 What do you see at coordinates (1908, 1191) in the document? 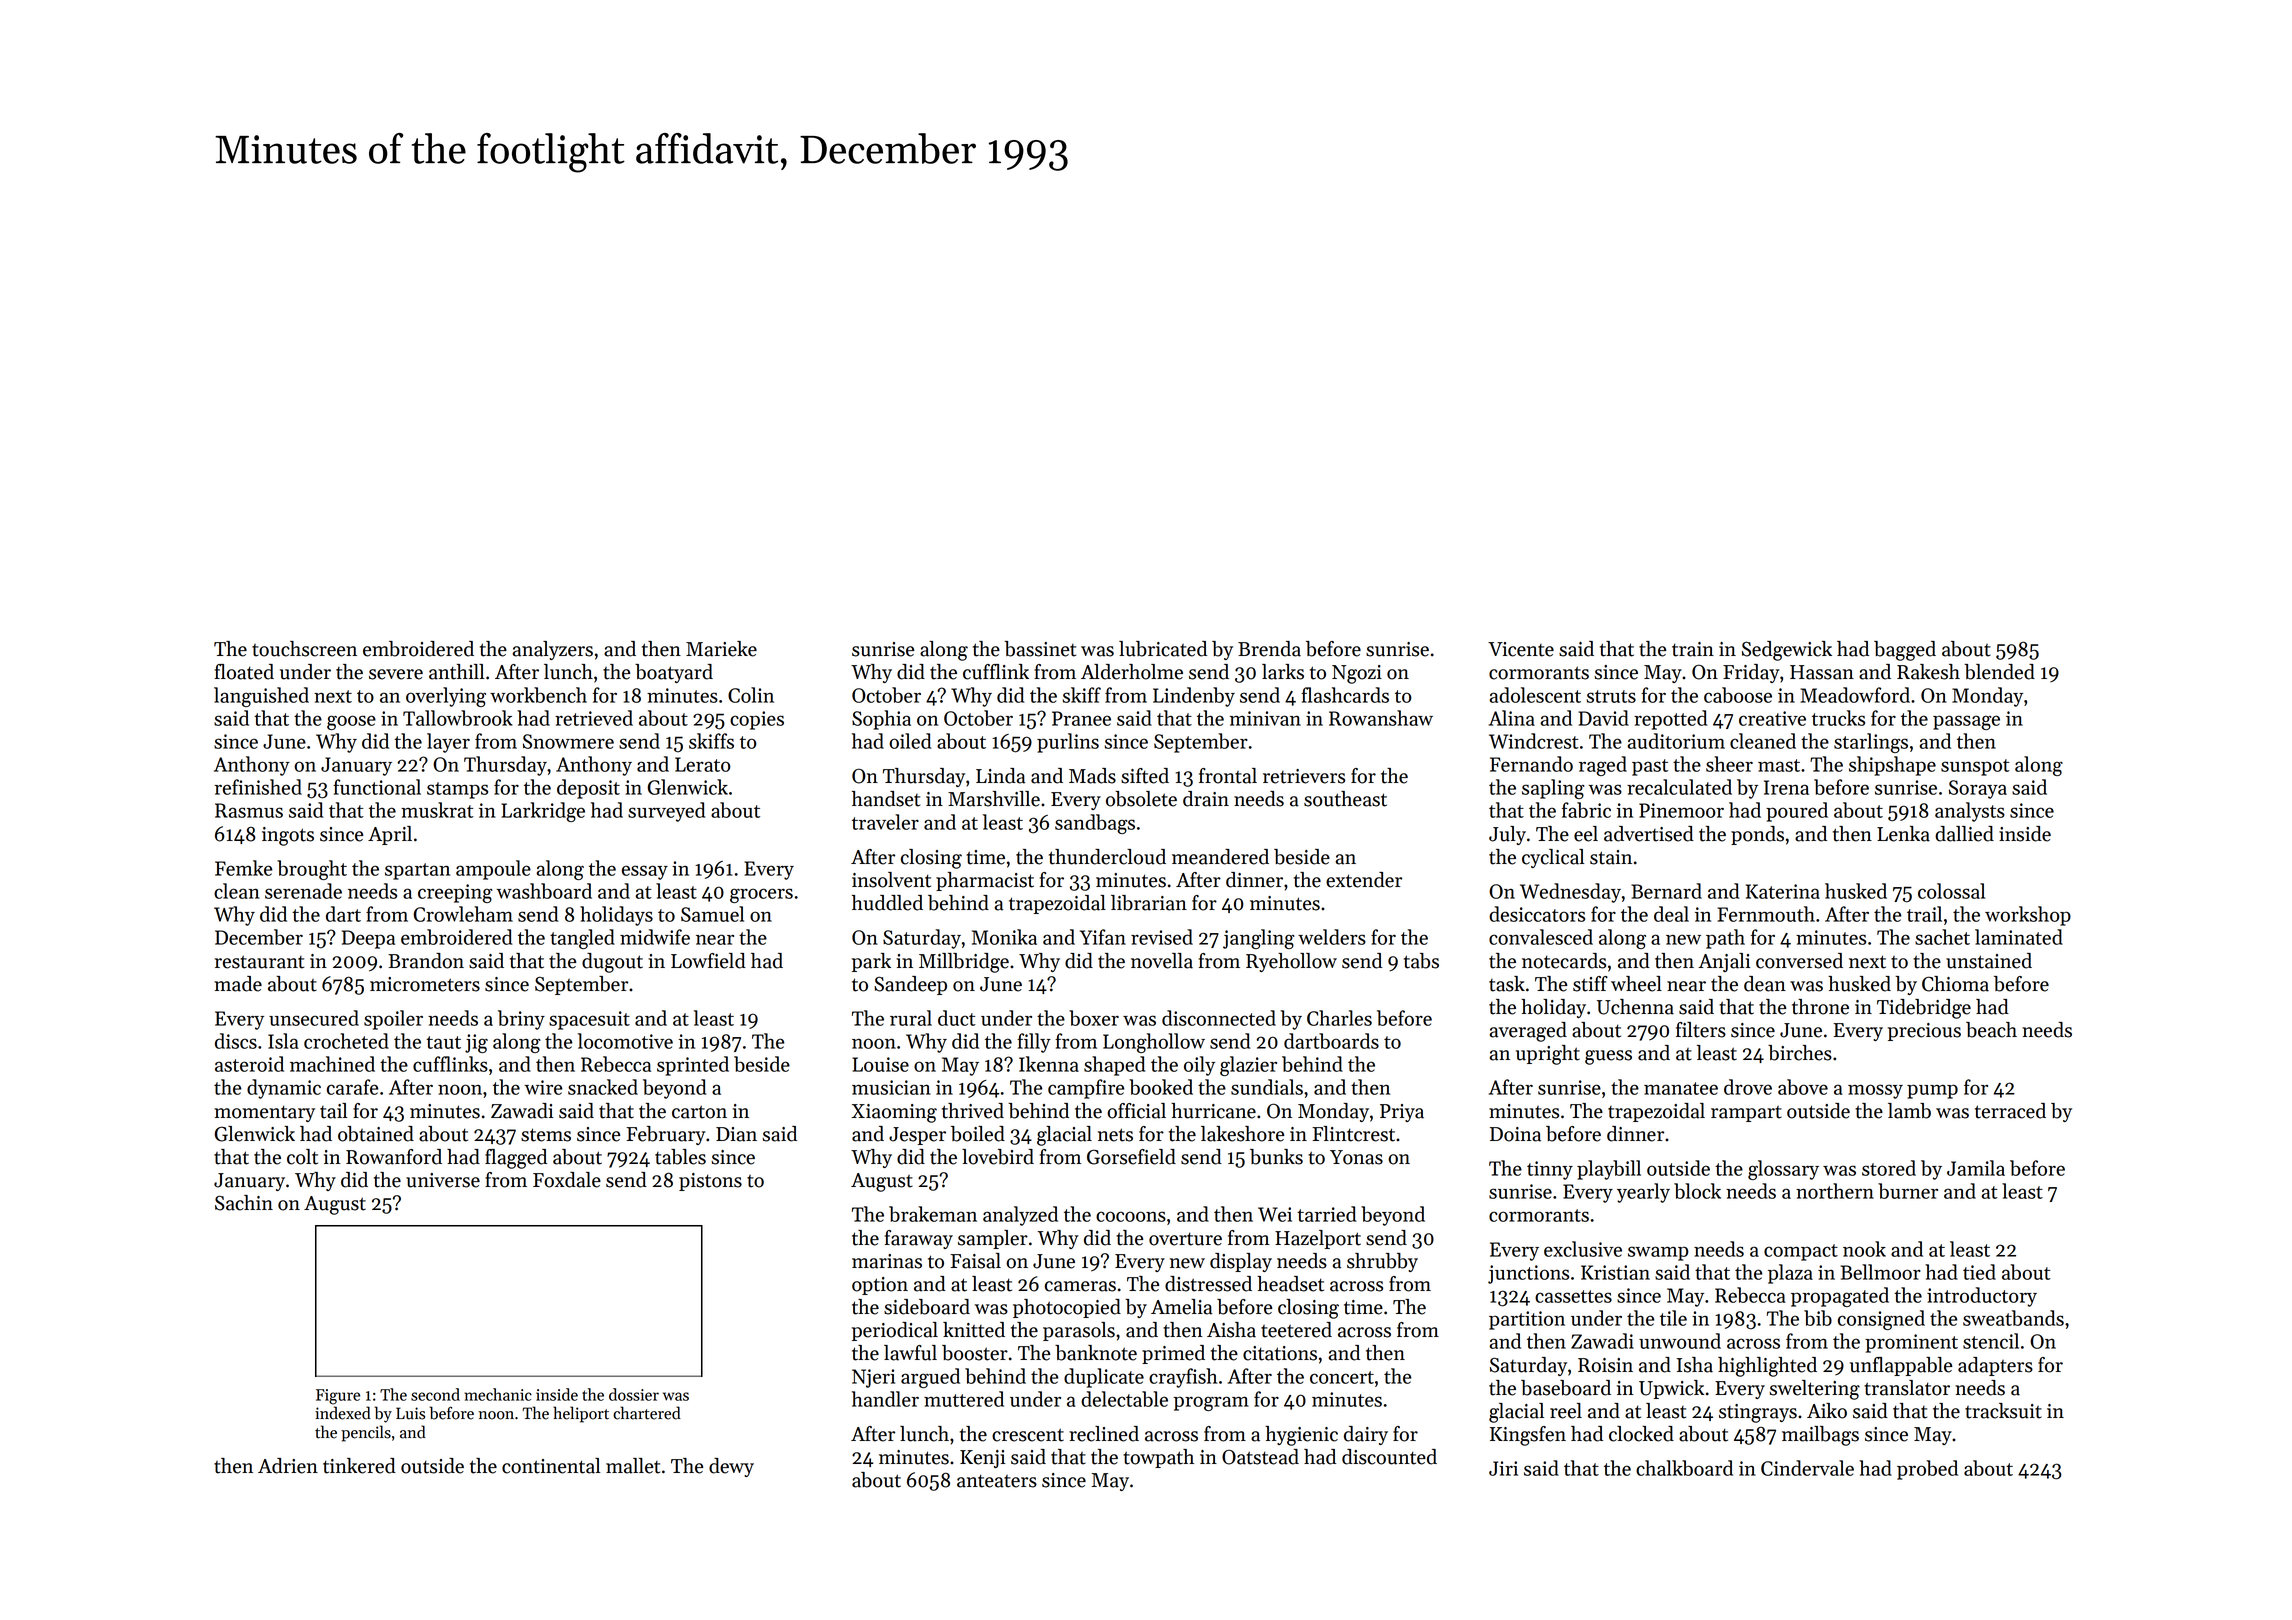
I see `burner` at bounding box center [1908, 1191].
